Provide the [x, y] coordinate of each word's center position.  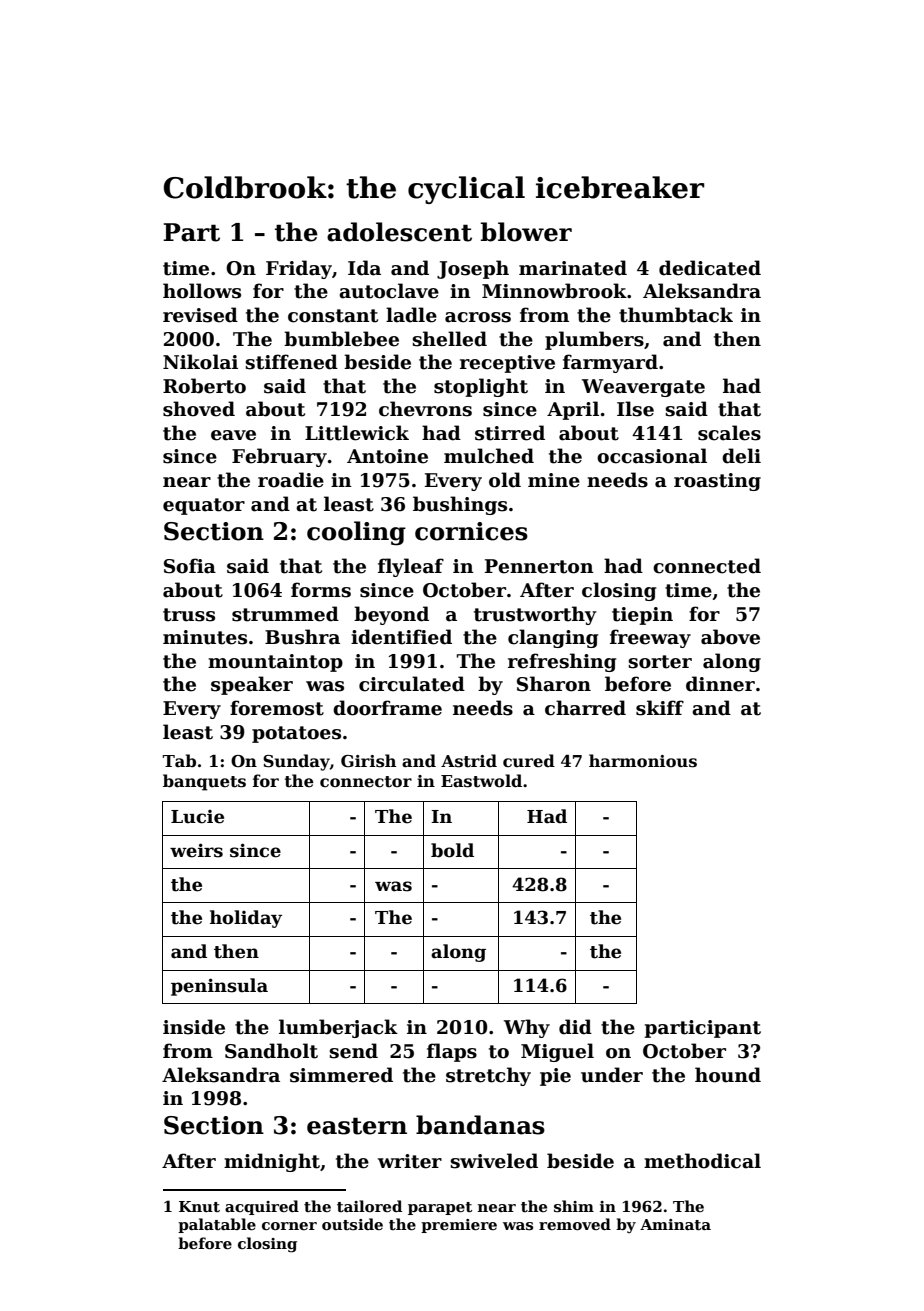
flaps [452, 1052]
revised [200, 315]
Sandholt [271, 1051]
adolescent [399, 232]
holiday [246, 919]
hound [728, 1075]
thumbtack [676, 315]
